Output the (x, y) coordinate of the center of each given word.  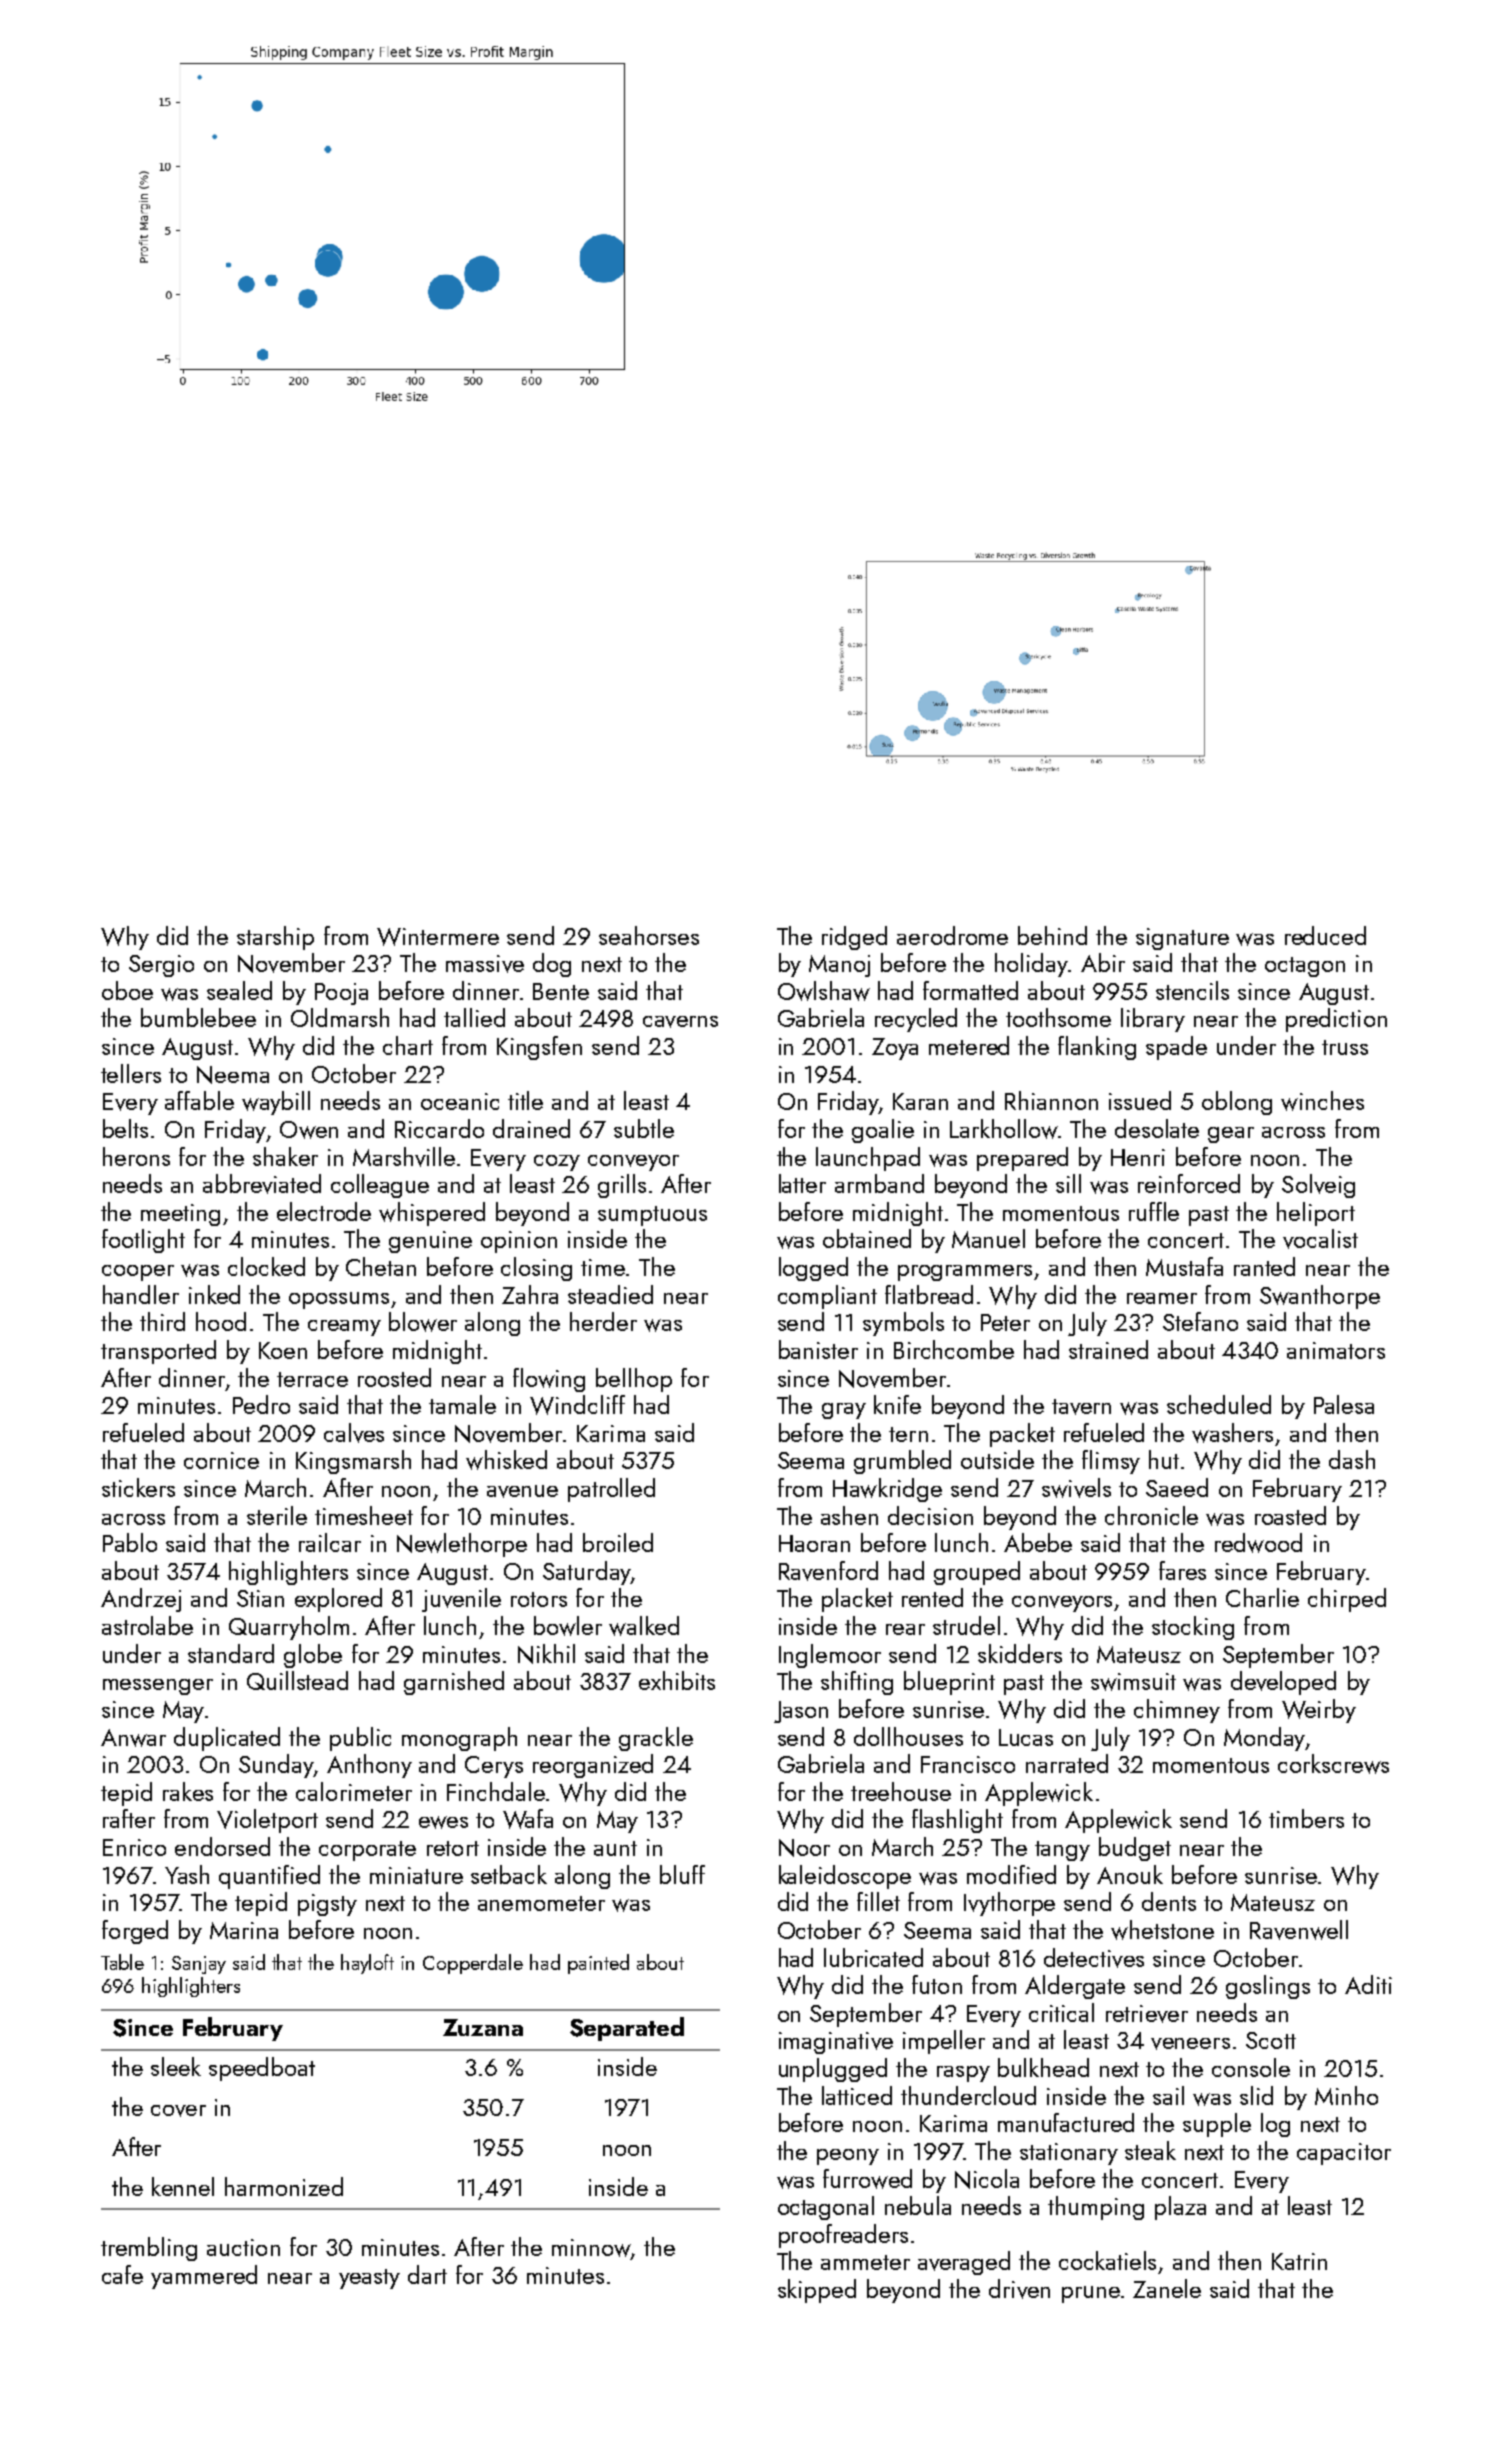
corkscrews (1333, 1764)
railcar (330, 1542)
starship (275, 938)
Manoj (839, 966)
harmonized (284, 2186)
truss (1345, 1047)
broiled (618, 1542)
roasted (1290, 1515)
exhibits (677, 1680)
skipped (817, 2291)
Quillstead (297, 1680)
